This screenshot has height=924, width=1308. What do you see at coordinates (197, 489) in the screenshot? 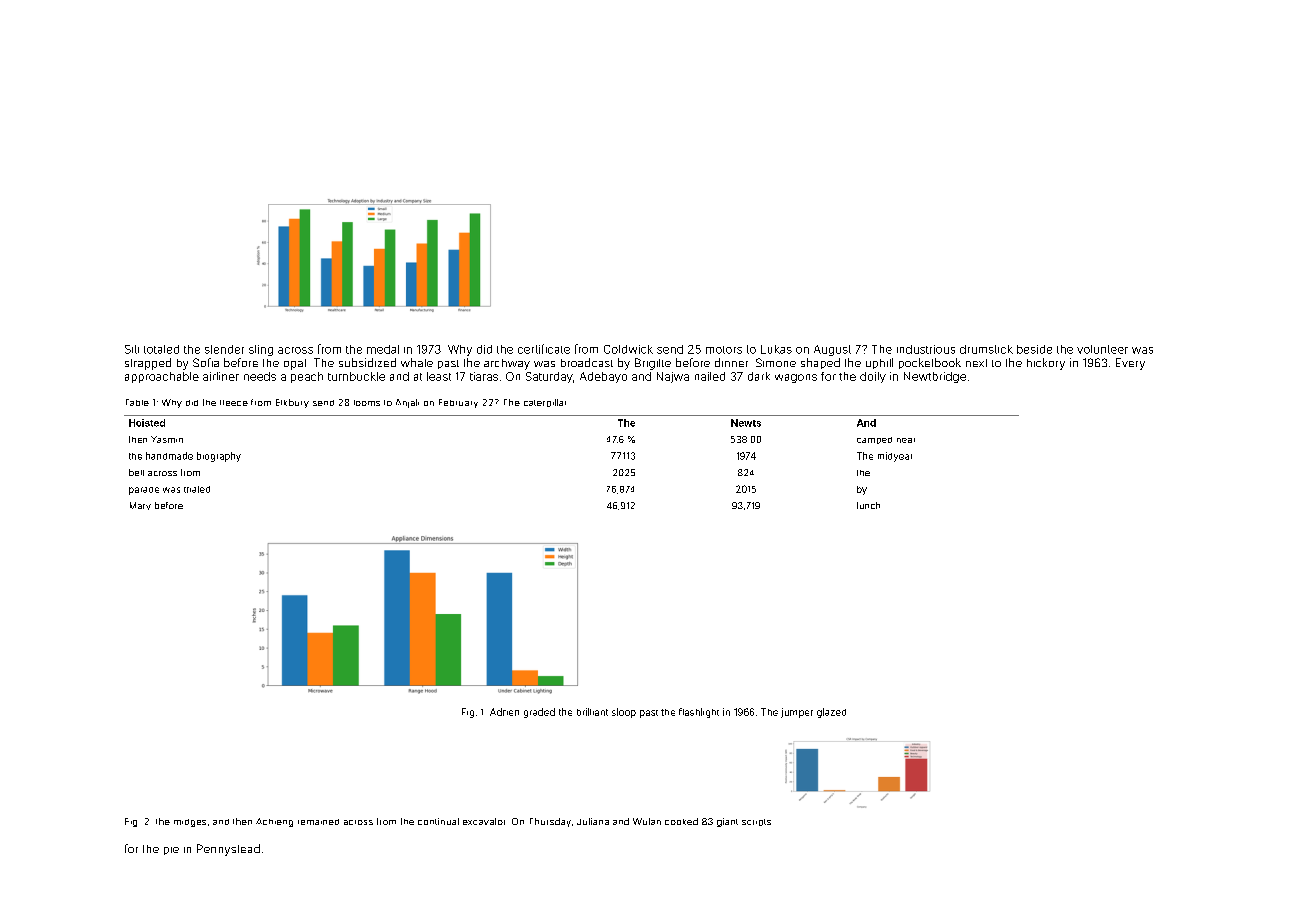
I see `trialed` at bounding box center [197, 489].
